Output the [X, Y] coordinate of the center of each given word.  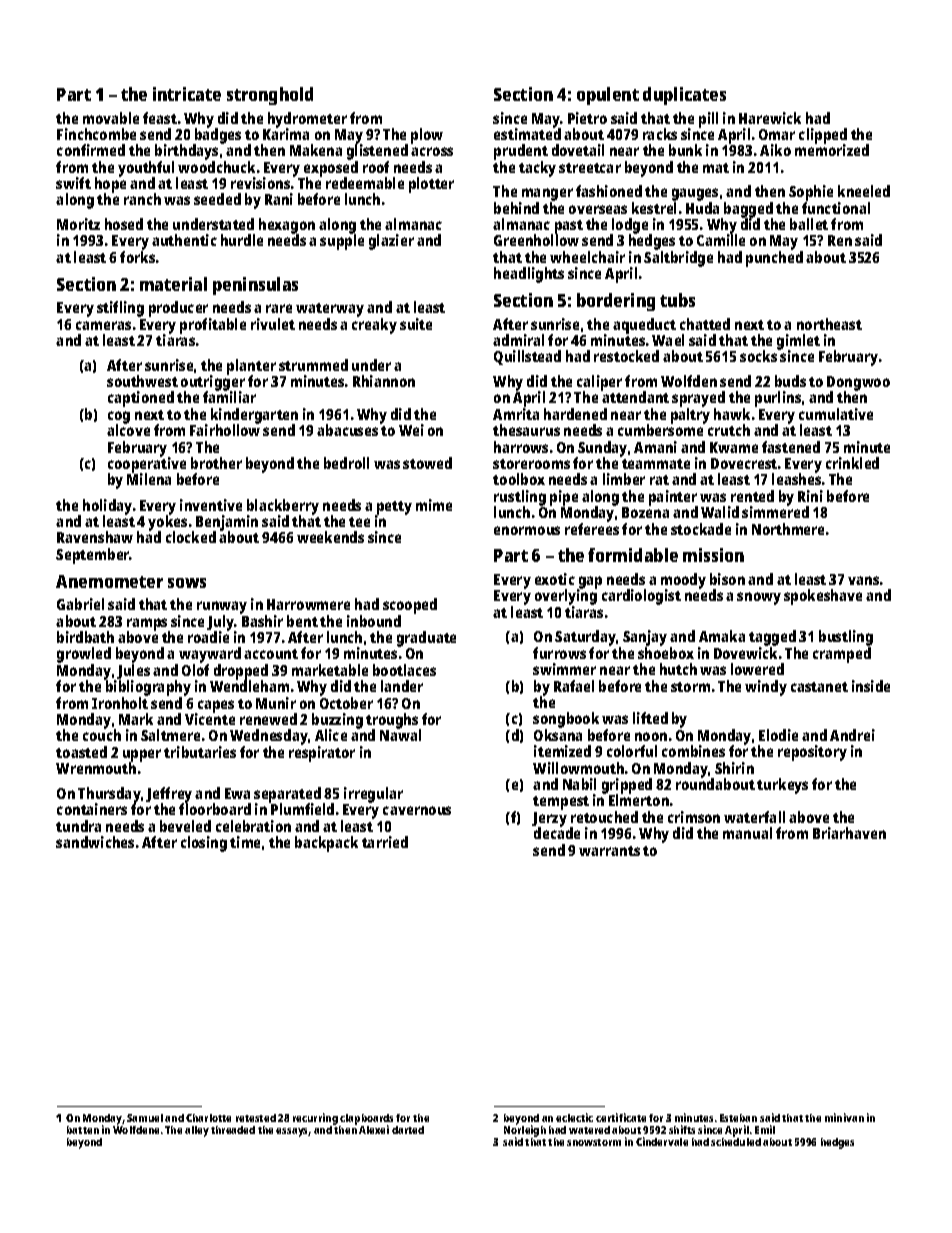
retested [256, 1118]
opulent [608, 96]
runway [222, 607]
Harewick [770, 118]
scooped [410, 606]
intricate [187, 94]
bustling [846, 638]
